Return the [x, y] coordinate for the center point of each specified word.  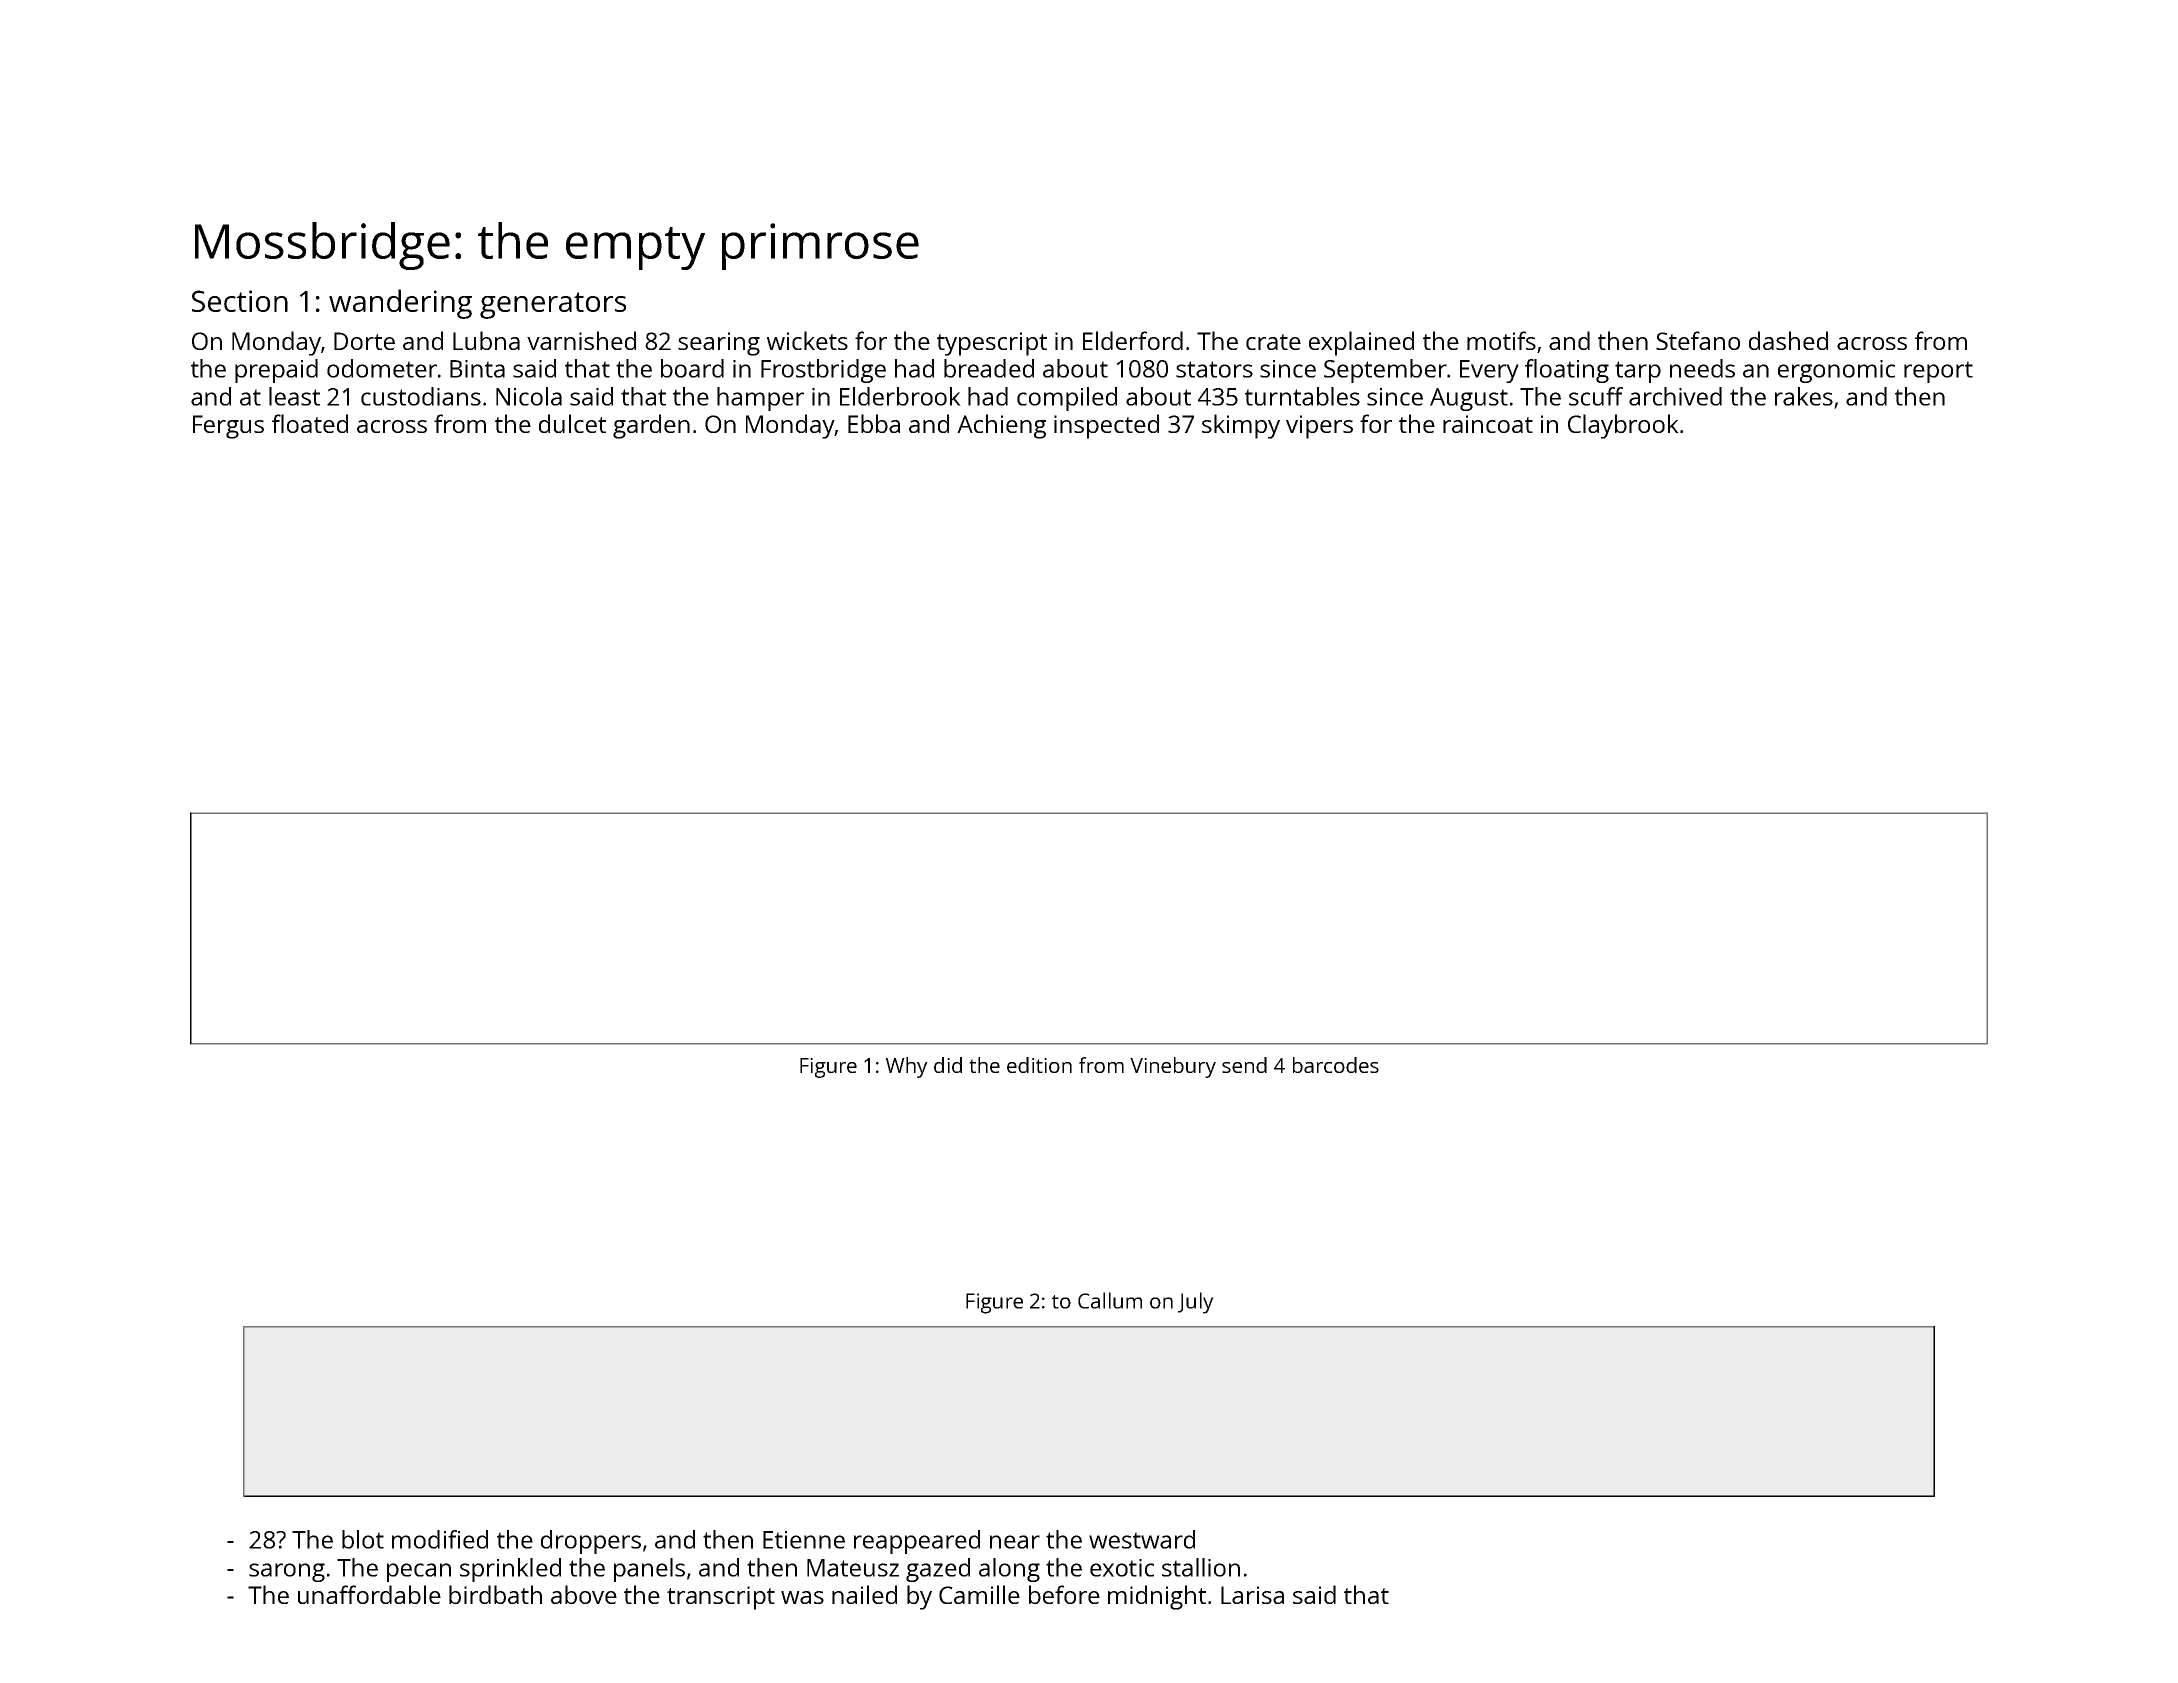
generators [553, 305]
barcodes [1336, 1065]
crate [1273, 342]
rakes [1804, 396]
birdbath [495, 1594]
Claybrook [1623, 426]
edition [1039, 1065]
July [1196, 1303]
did [948, 1065]
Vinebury [1173, 1067]
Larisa [1252, 1595]
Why [907, 1067]
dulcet [572, 423]
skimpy [1241, 426]
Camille [979, 1594]
